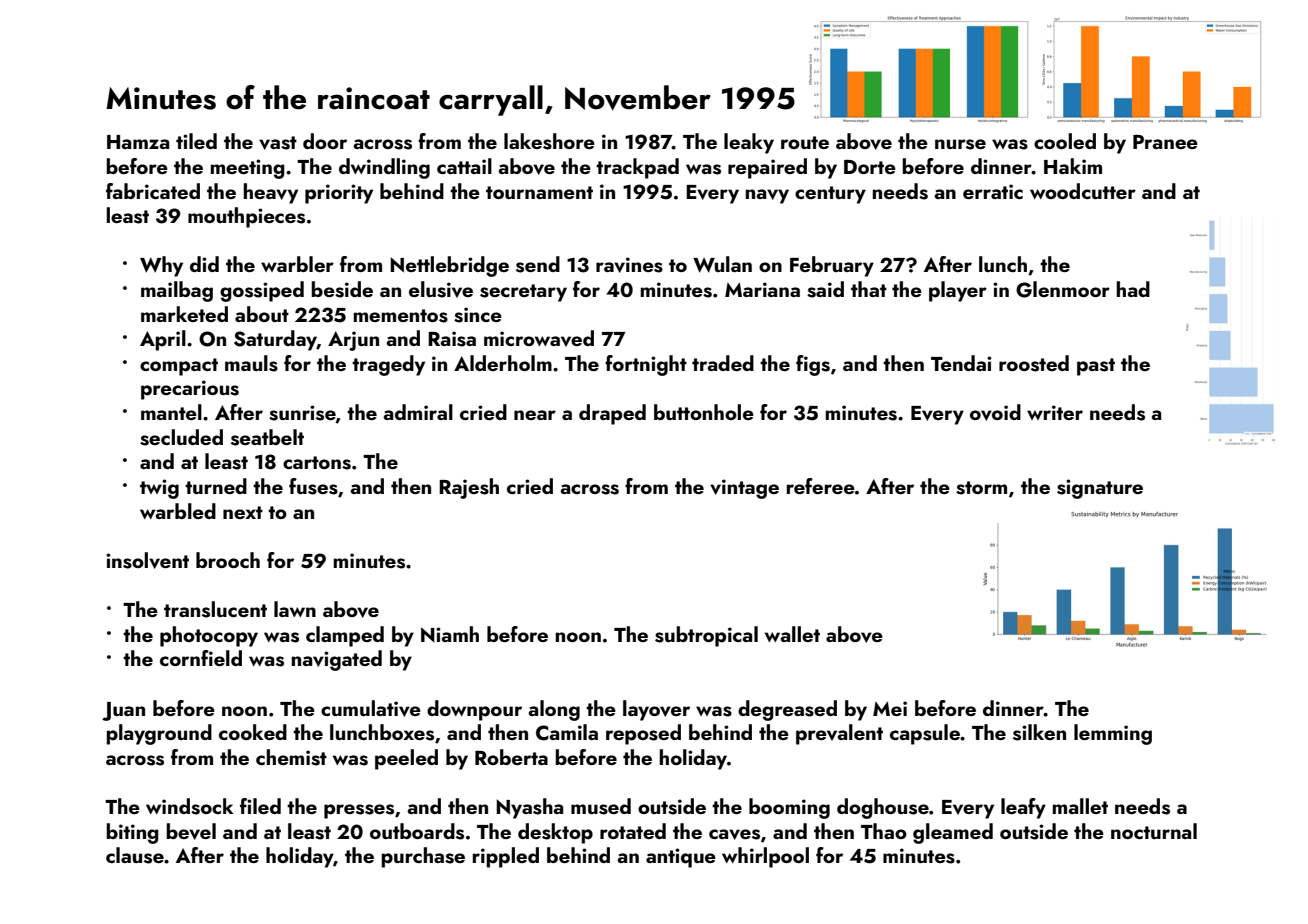  Describe the element at coordinates (191, 831) in the screenshot. I see `bevel` at that location.
